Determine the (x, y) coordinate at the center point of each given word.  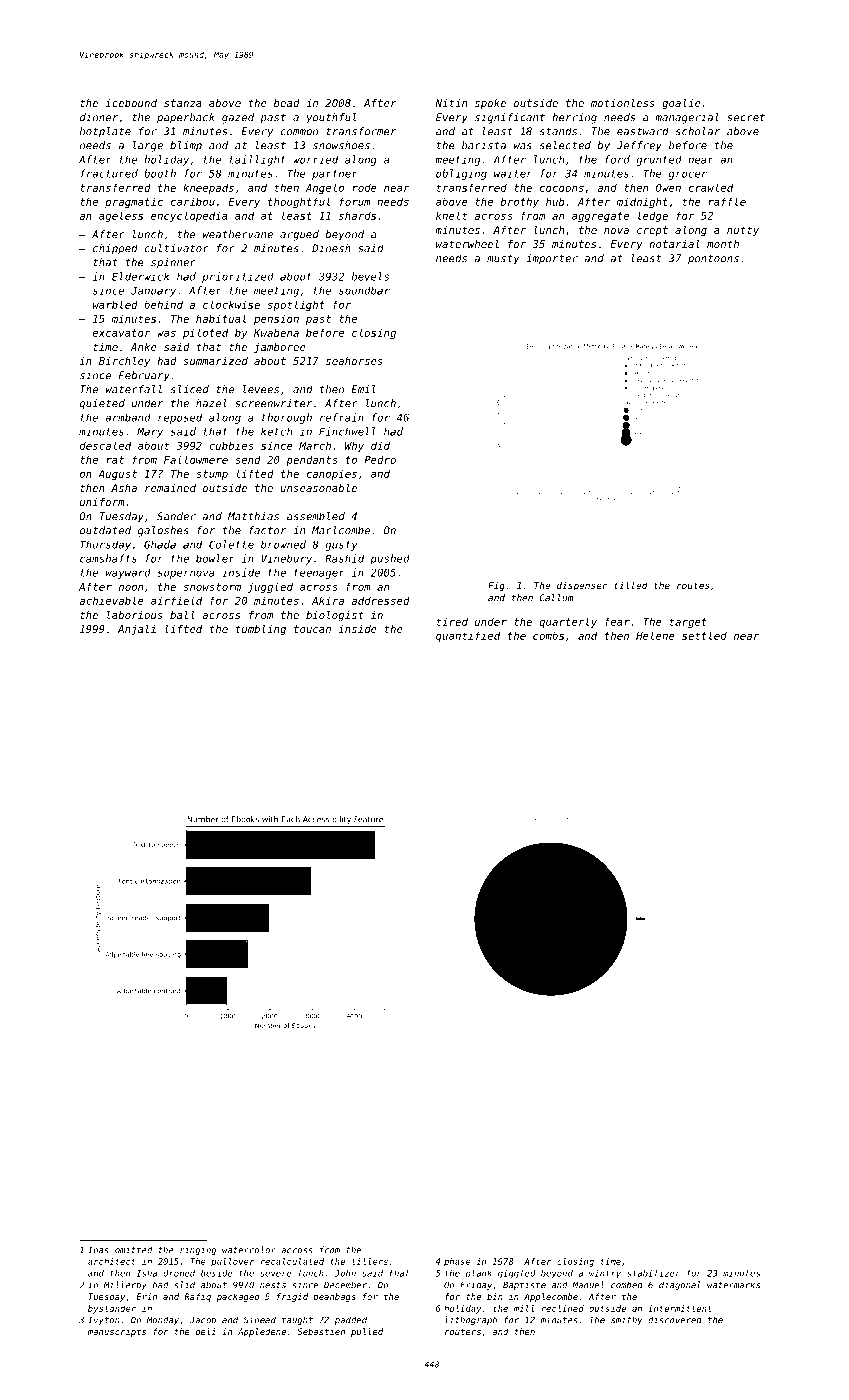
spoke (490, 104)
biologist (335, 616)
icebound (131, 103)
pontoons (713, 260)
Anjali (137, 630)
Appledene (262, 1332)
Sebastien (321, 1331)
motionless (623, 103)
